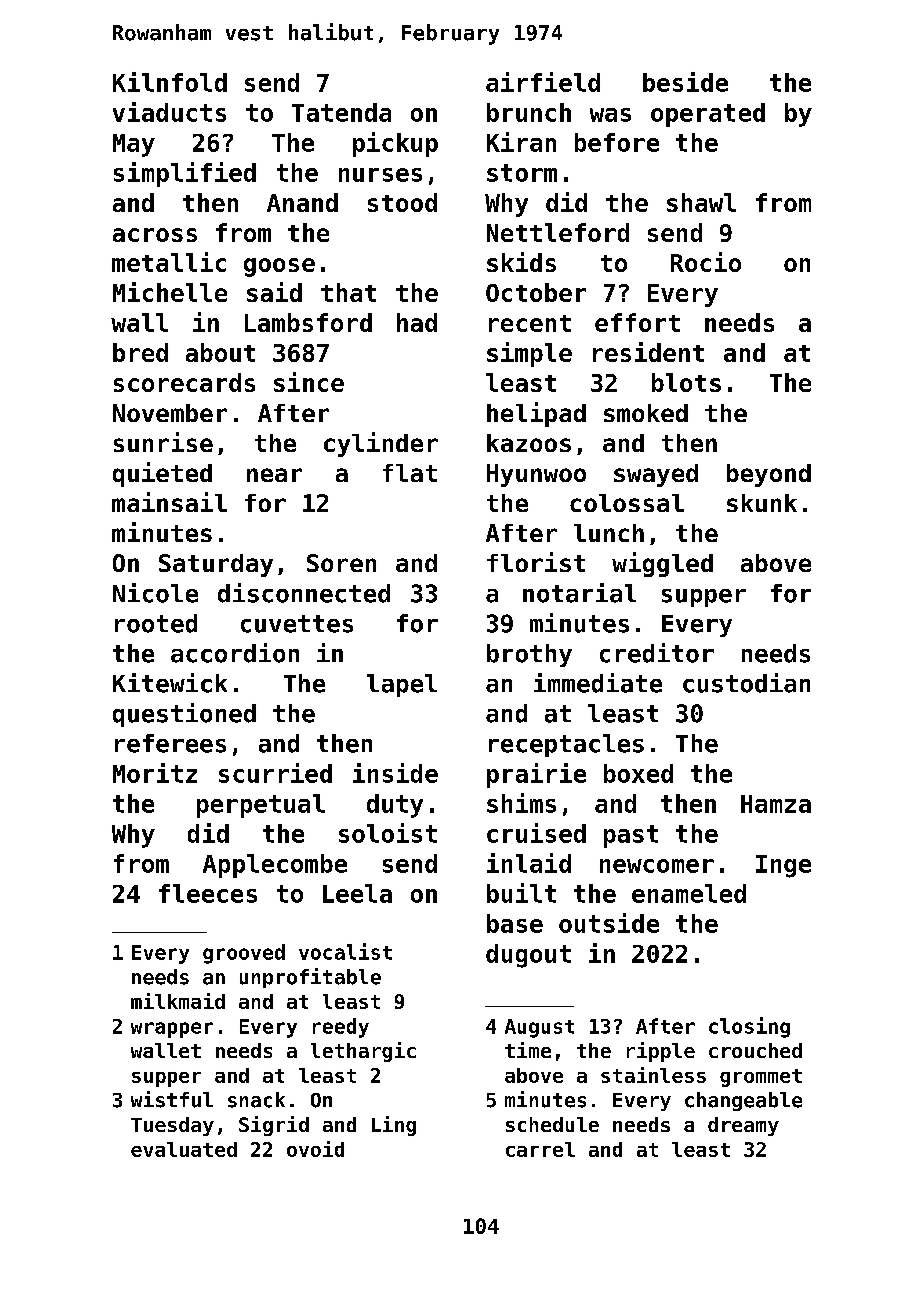 The width and height of the screenshot is (924, 1311). I want to click on duty, so click(395, 806).
